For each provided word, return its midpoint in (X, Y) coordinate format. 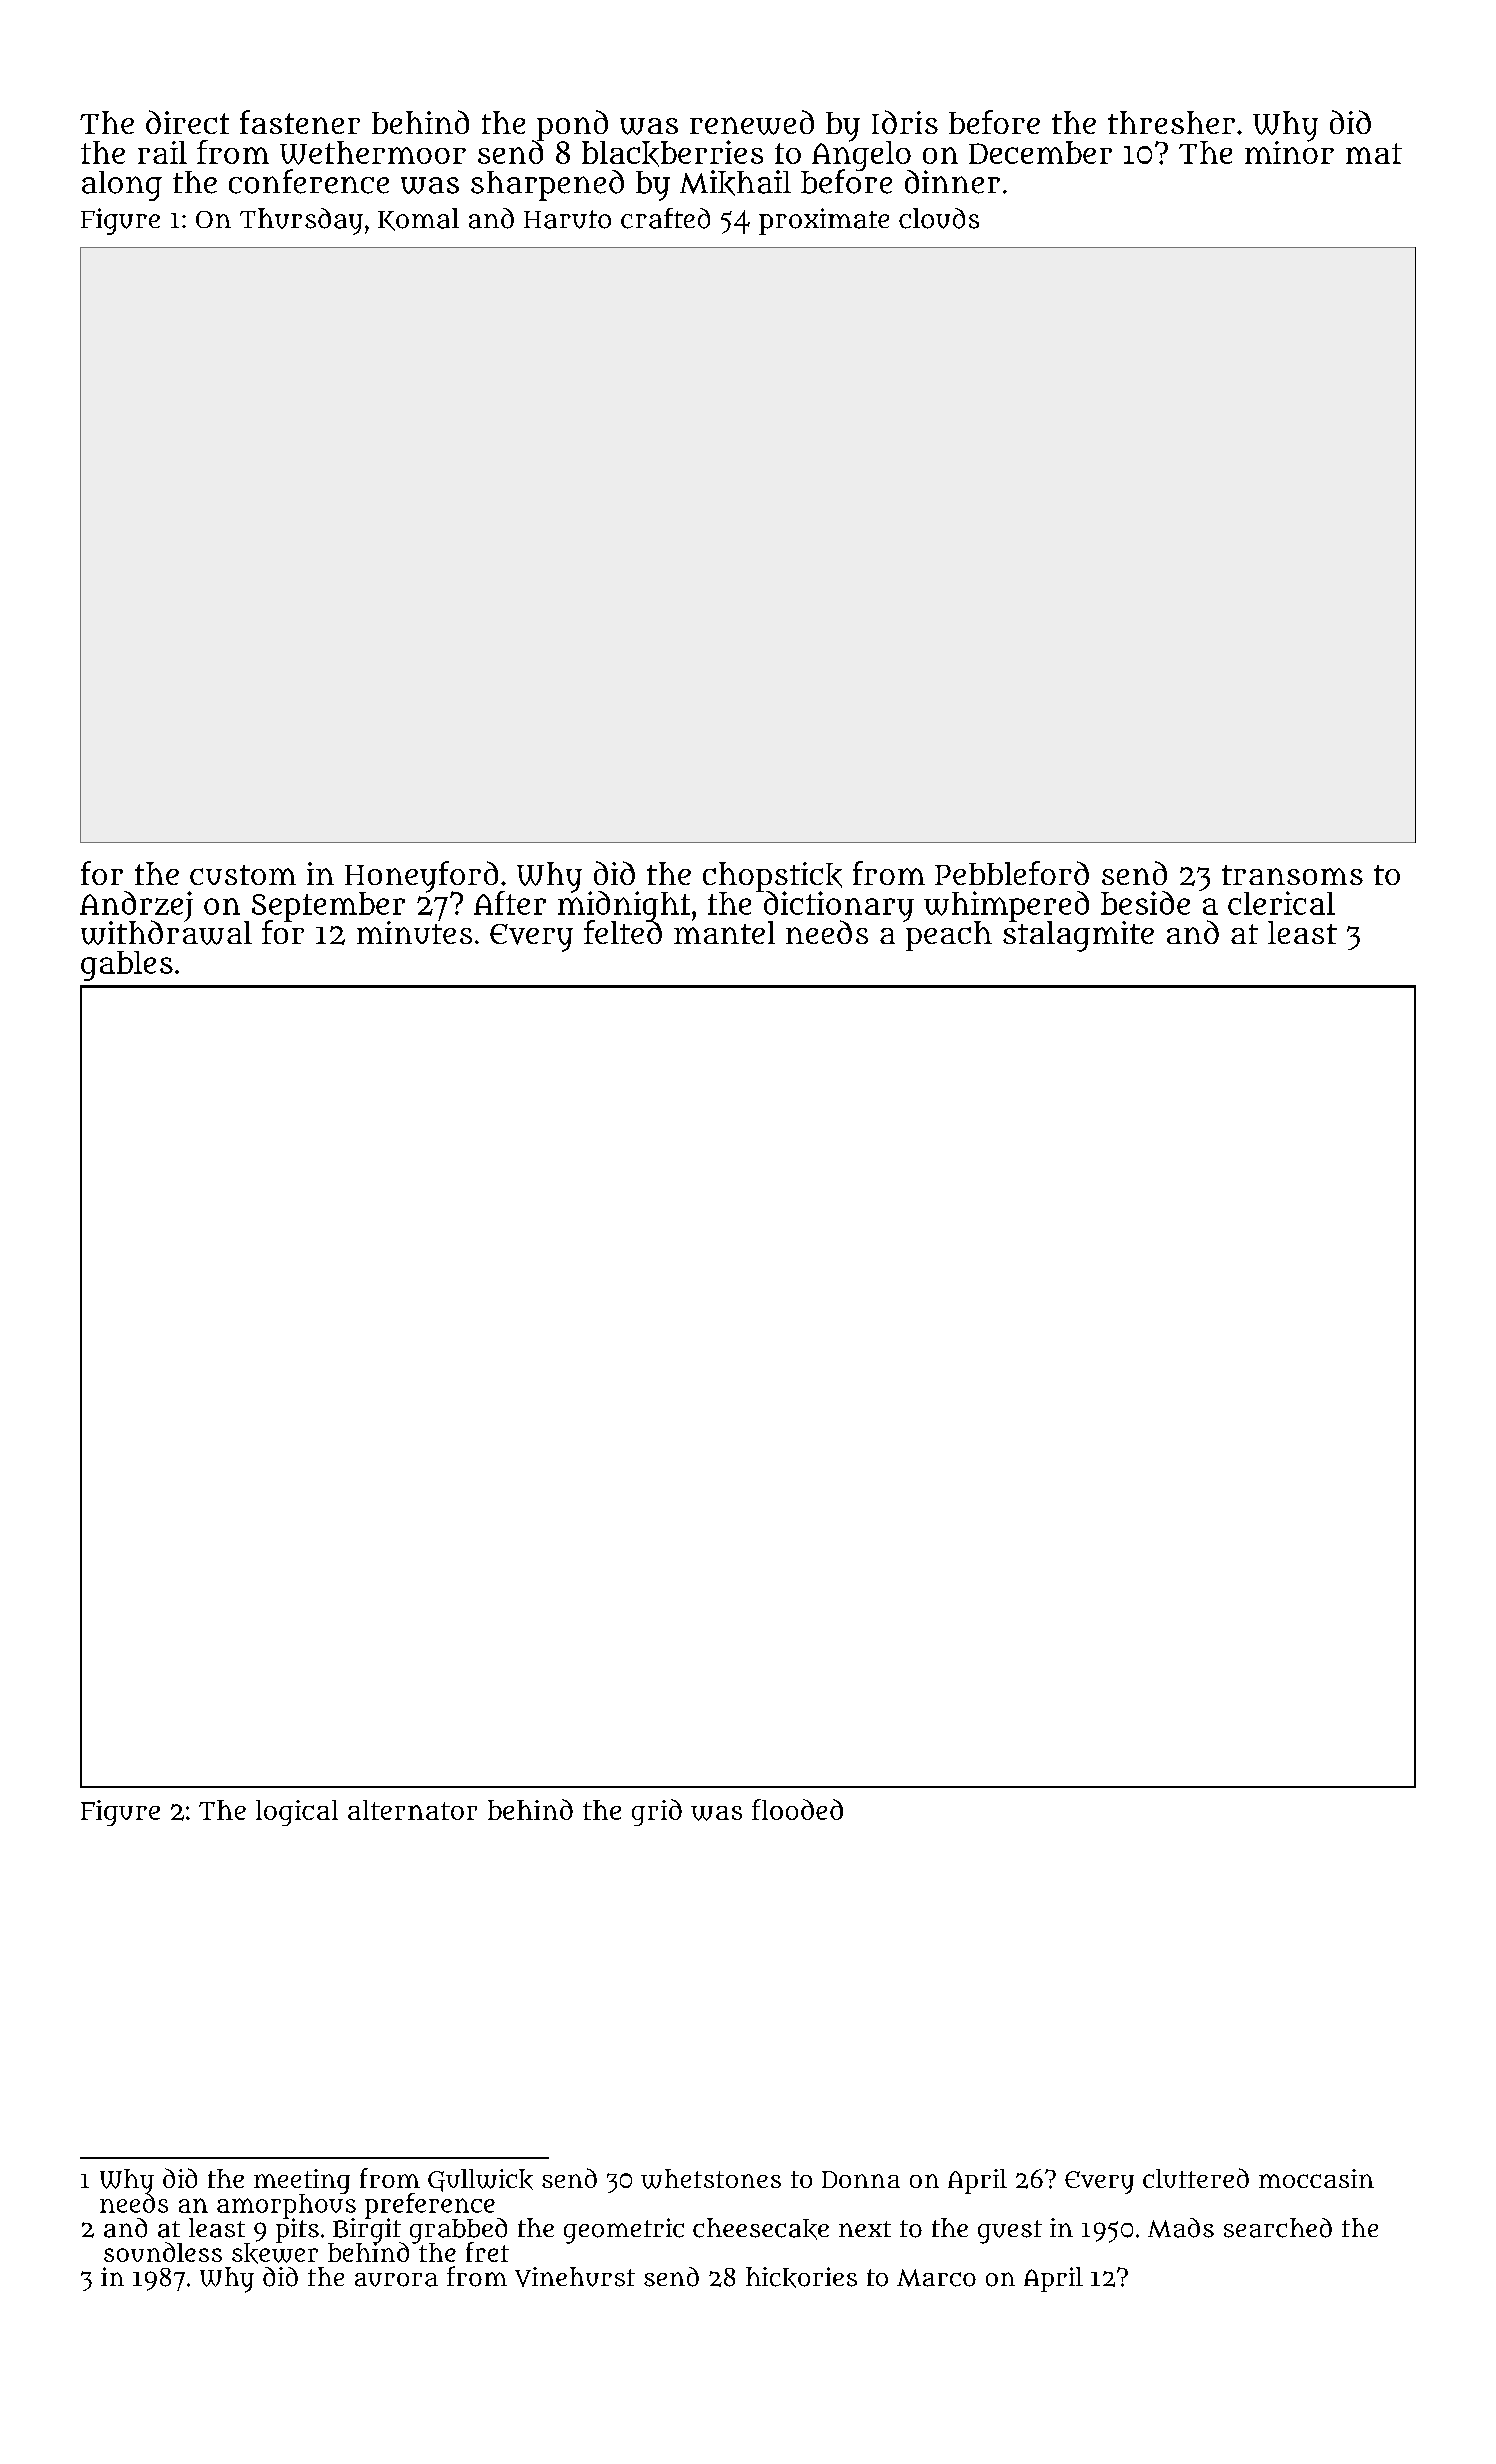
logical (297, 1813)
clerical (1281, 903)
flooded (797, 1809)
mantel (724, 932)
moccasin (1316, 2178)
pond (572, 125)
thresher (1171, 122)
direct (187, 122)
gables (127, 966)
